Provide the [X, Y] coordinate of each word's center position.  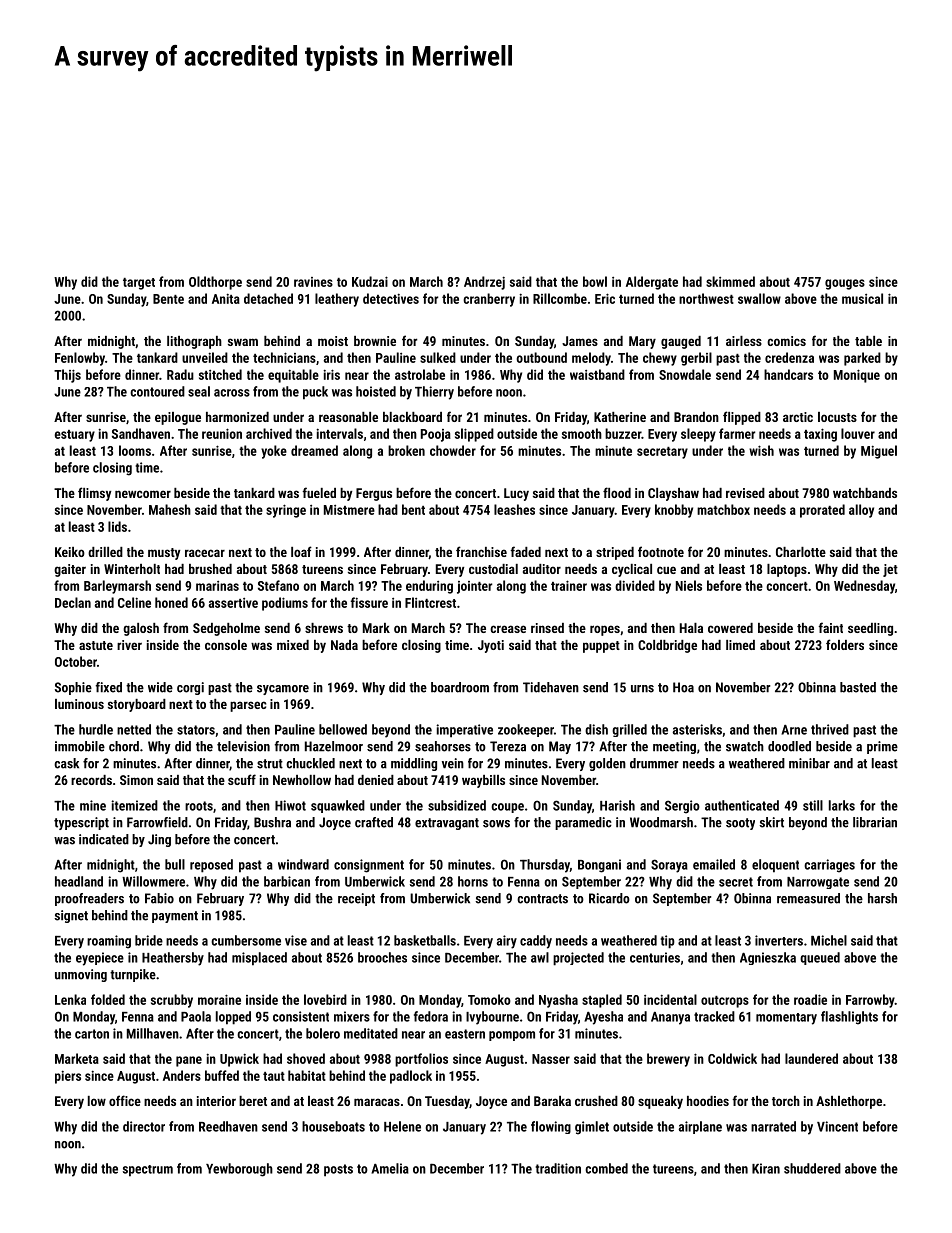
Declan [73, 602]
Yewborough [239, 1170]
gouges [845, 284]
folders [845, 644]
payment [175, 917]
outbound [541, 357]
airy [507, 942]
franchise [481, 551]
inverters [779, 940]
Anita [226, 298]
